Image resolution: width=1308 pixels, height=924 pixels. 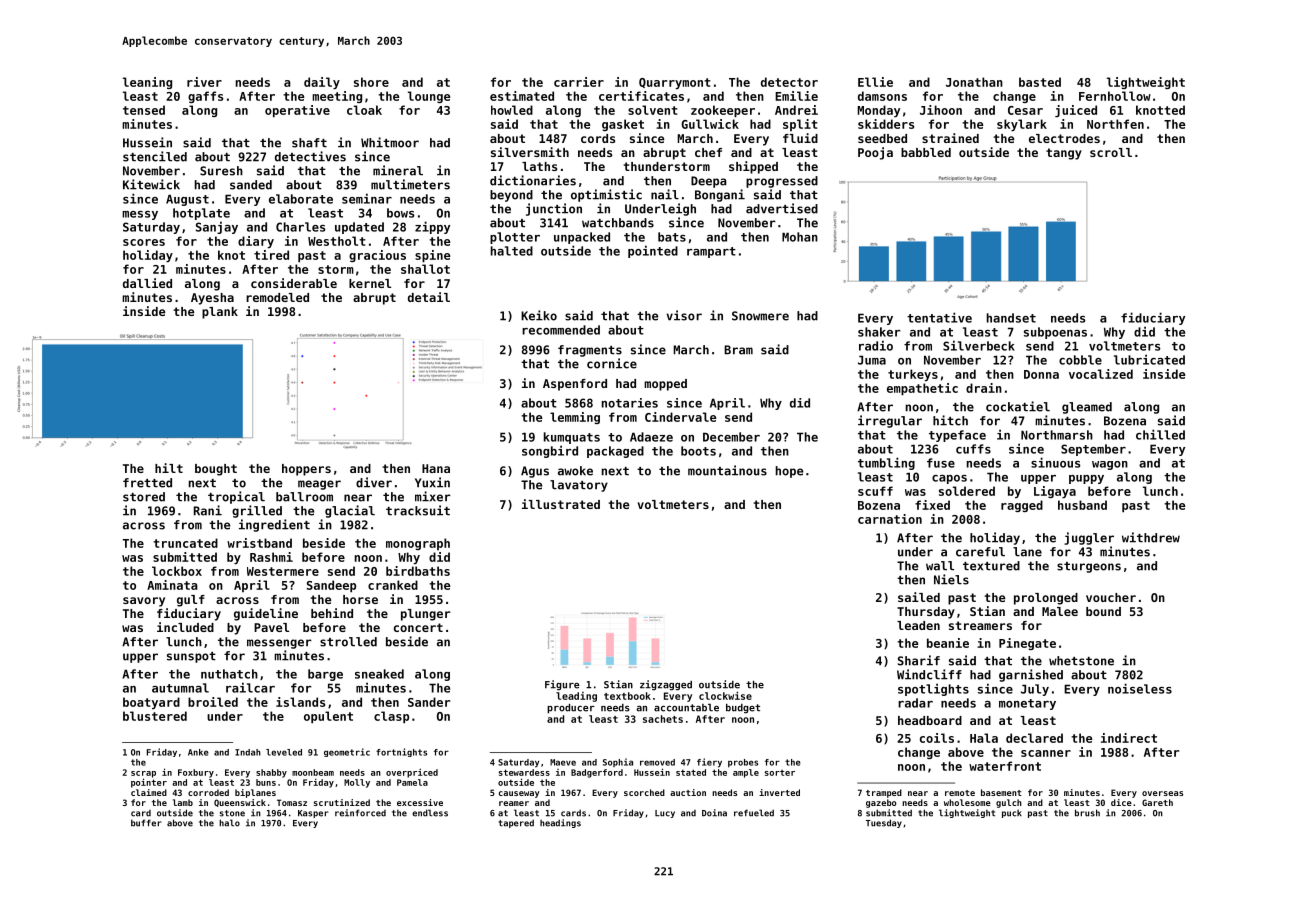 What do you see at coordinates (1087, 813) in the screenshot?
I see `brush` at bounding box center [1087, 813].
